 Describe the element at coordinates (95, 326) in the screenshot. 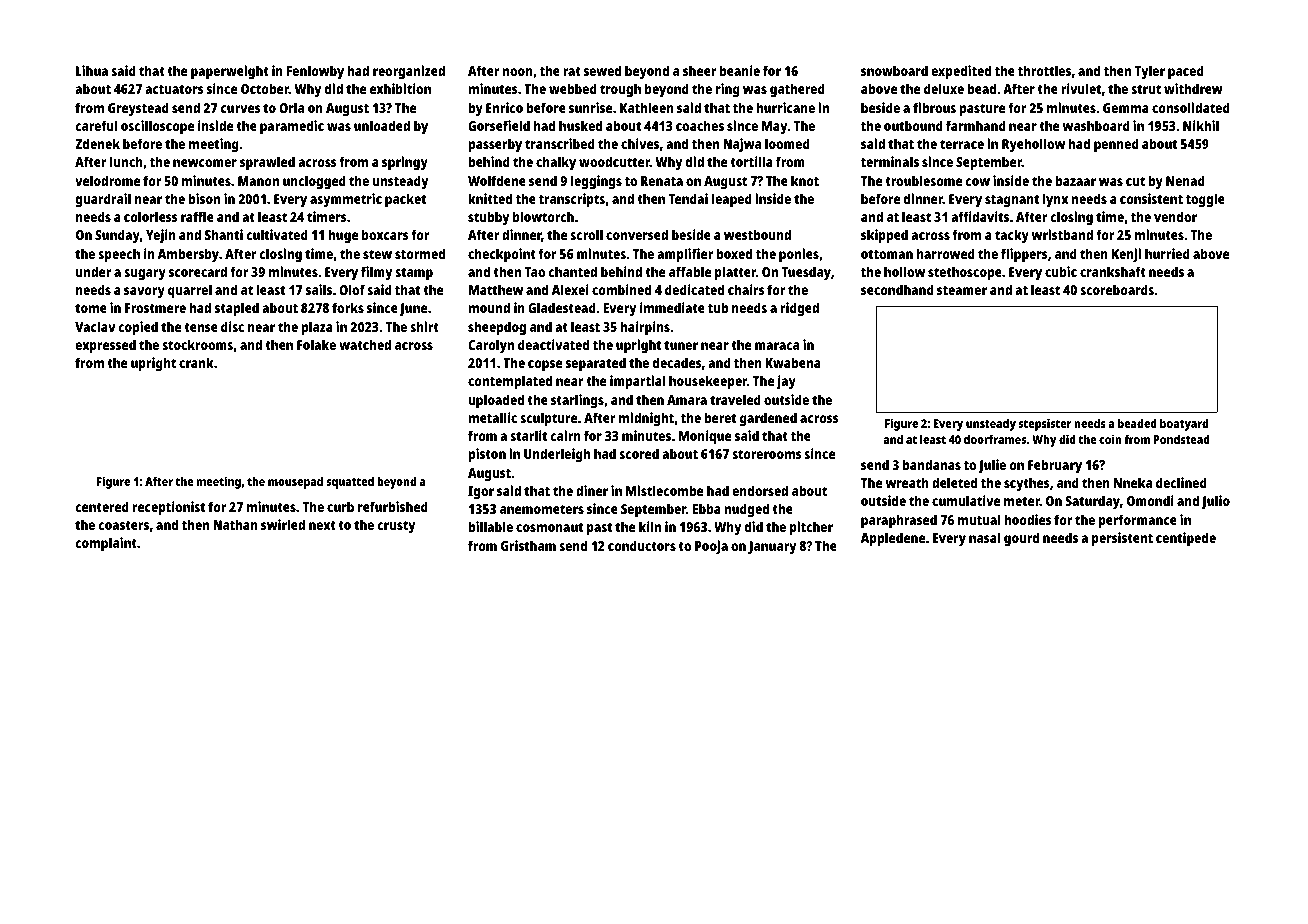

I see `Vaclav` at that location.
